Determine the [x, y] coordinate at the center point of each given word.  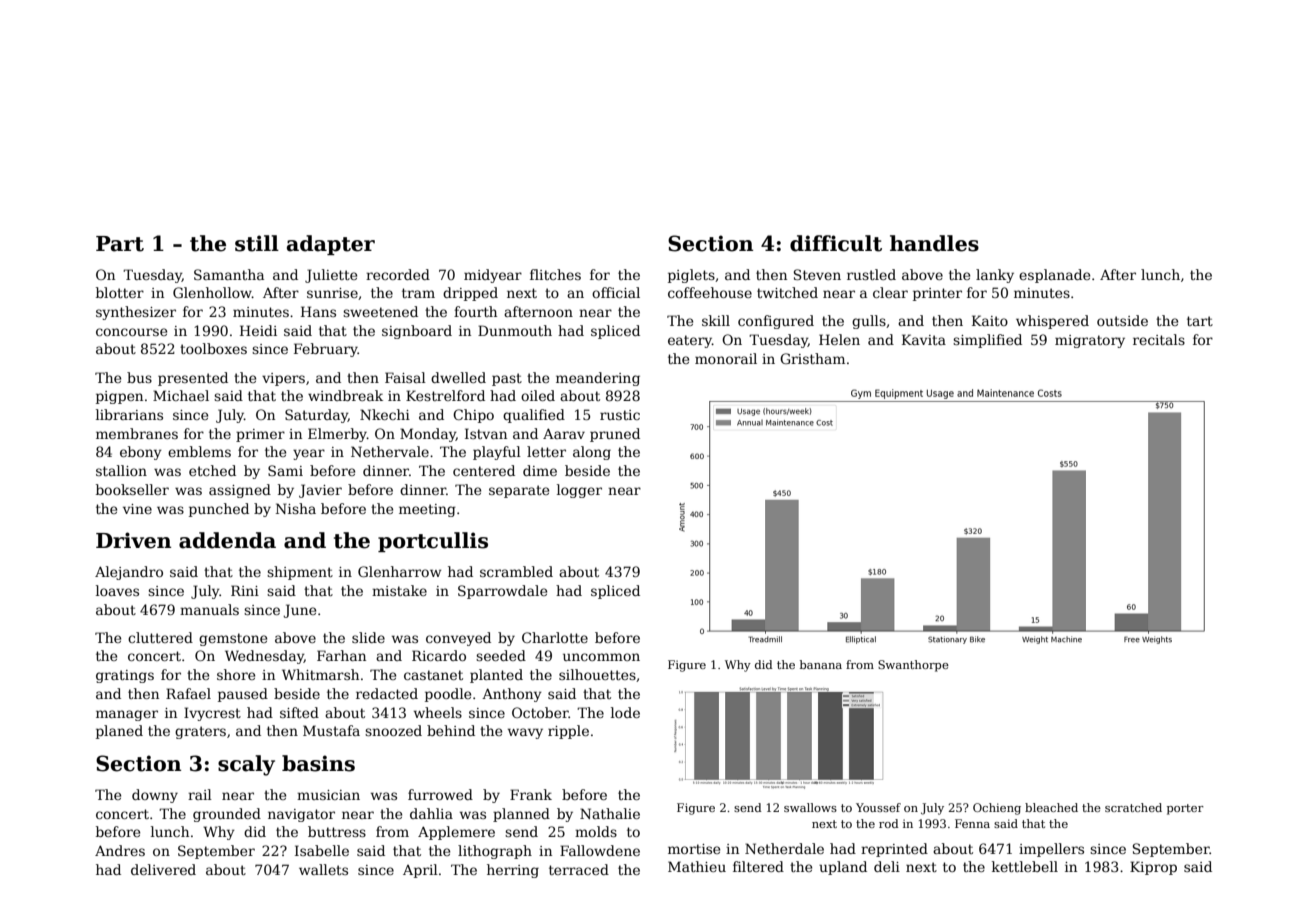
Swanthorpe [913, 666]
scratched [1133, 807]
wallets [323, 869]
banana [821, 664]
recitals [1159, 339]
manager [127, 715]
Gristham [812, 358]
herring [513, 871]
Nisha [296, 508]
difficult [836, 243]
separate [519, 491]
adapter [331, 245]
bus [139, 377]
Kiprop [1153, 868]
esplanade [1054, 276]
